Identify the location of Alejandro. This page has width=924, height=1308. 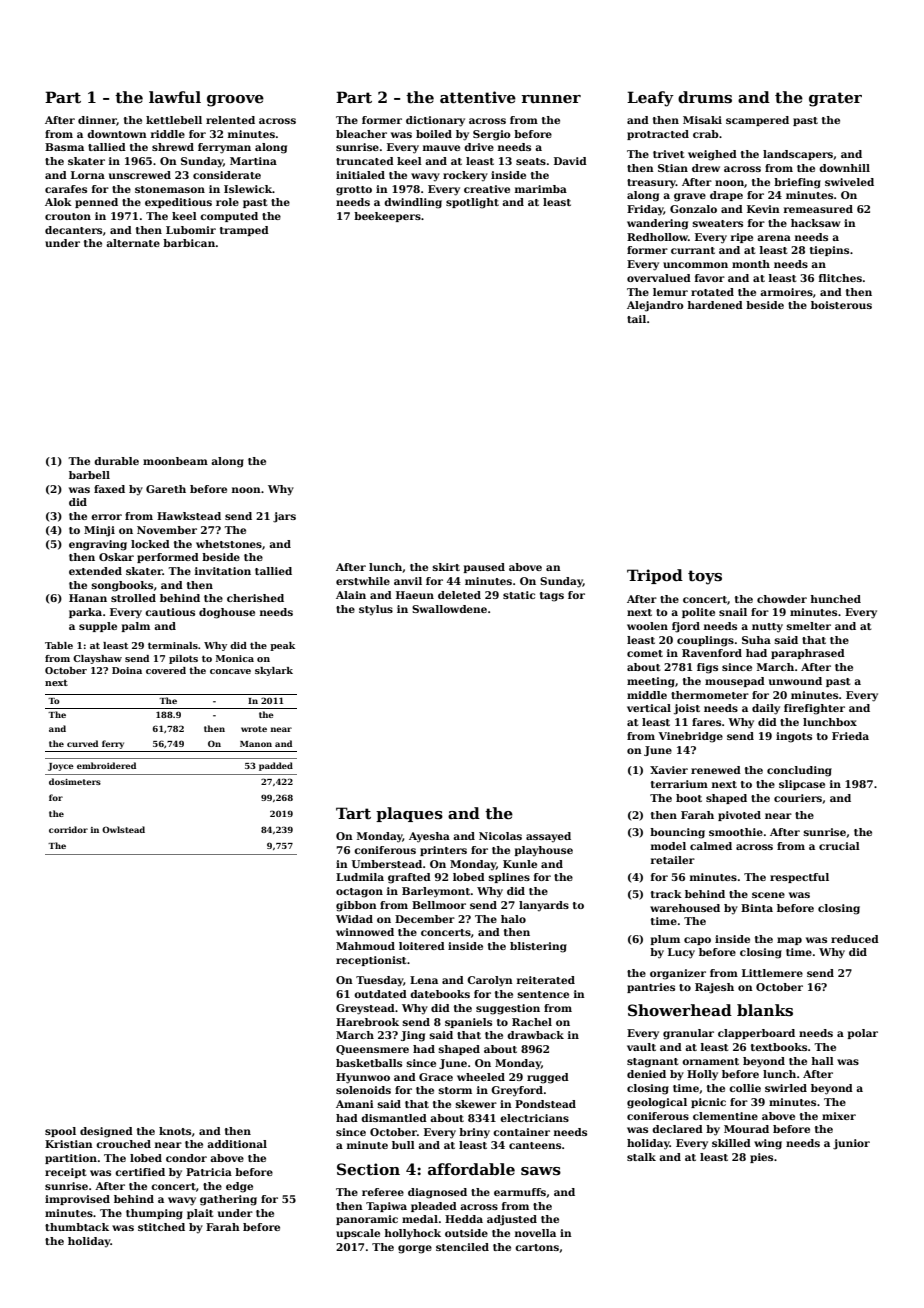
(655, 306).
